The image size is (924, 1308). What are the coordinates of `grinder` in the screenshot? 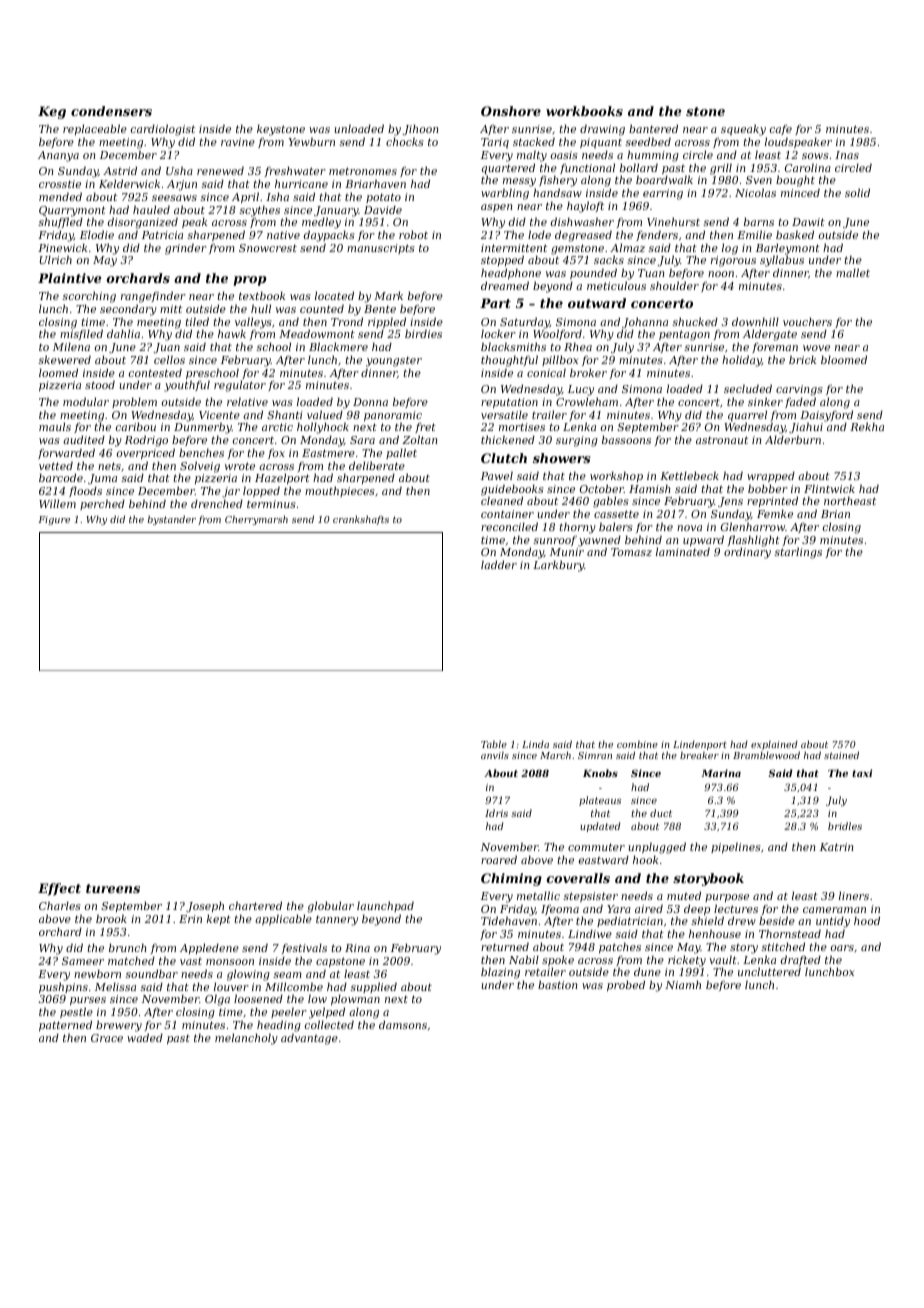 It's located at (186, 249).
